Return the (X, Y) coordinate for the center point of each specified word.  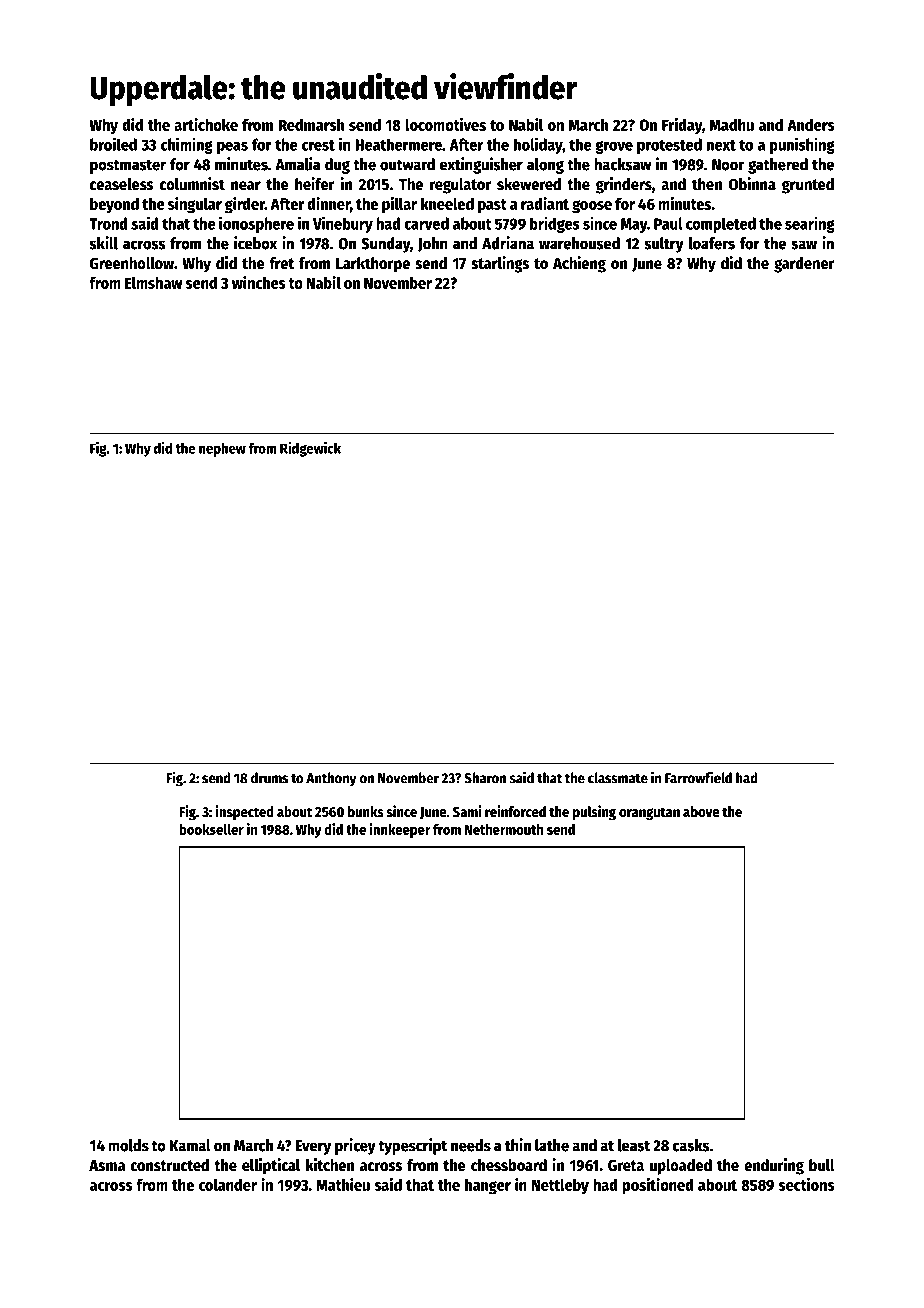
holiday (538, 145)
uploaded (681, 1167)
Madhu (732, 124)
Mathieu (343, 1184)
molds (128, 1145)
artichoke (206, 124)
